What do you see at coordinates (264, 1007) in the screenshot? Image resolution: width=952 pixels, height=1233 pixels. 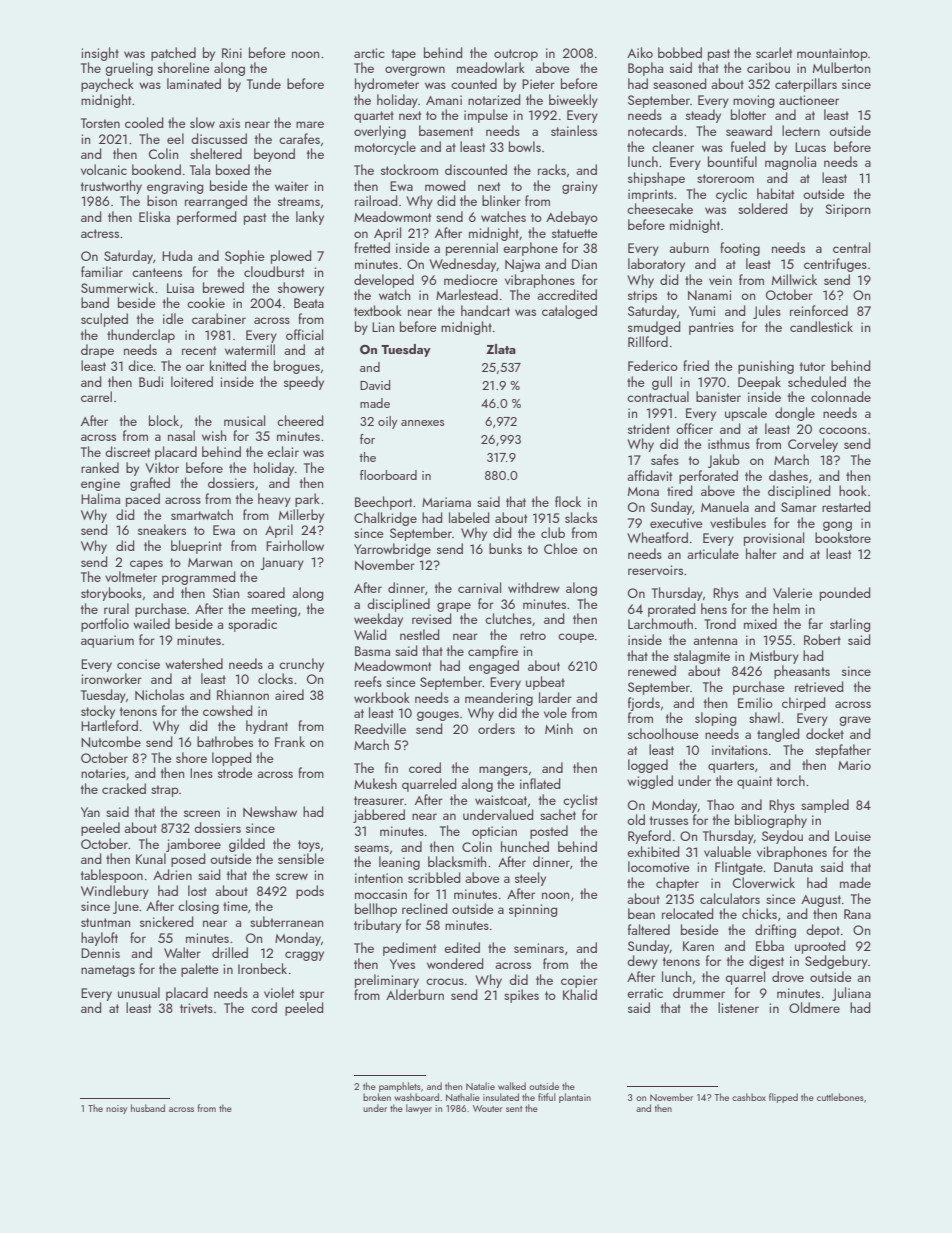 I see `cord` at bounding box center [264, 1007].
